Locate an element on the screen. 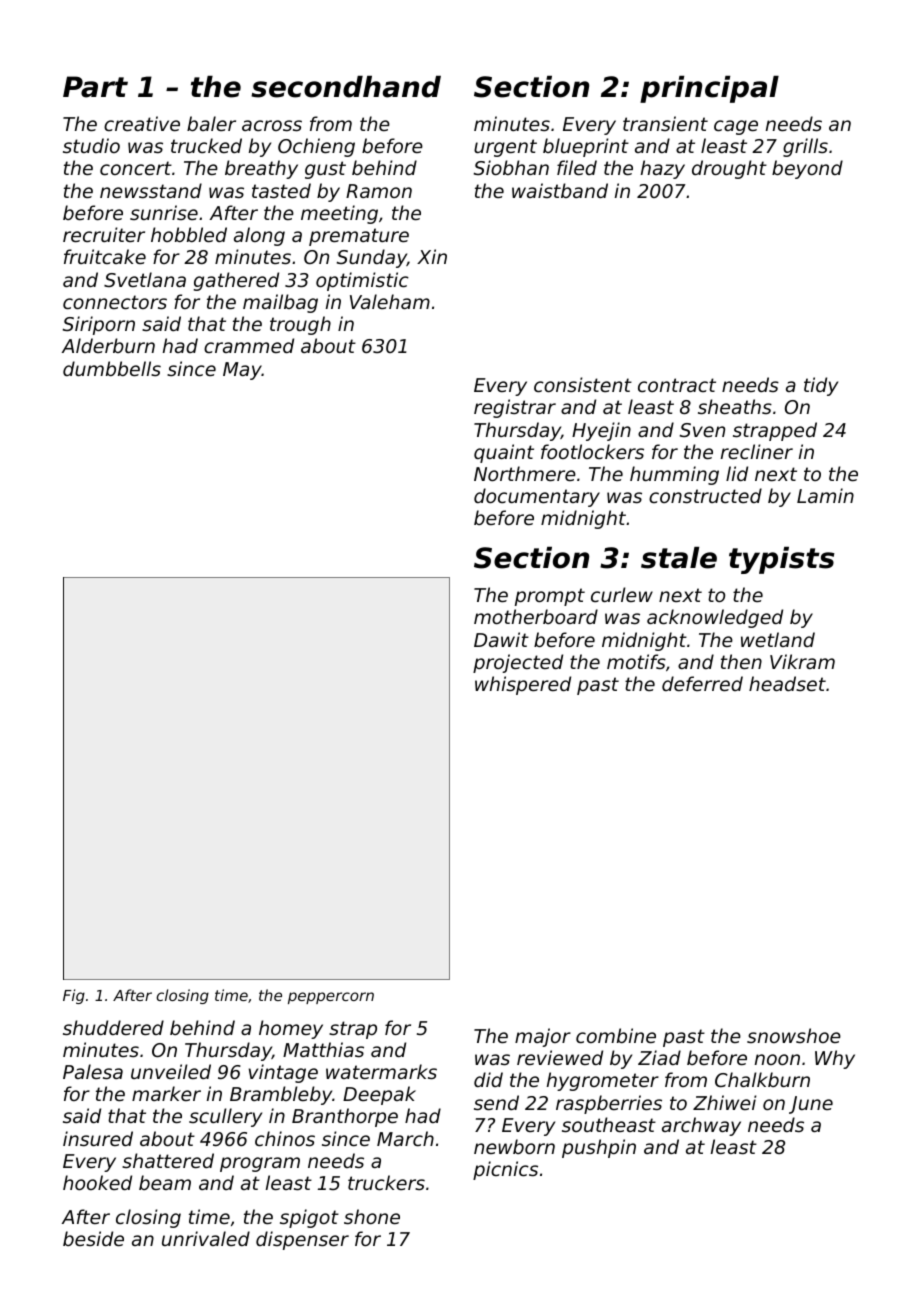  snowshoe is located at coordinates (794, 1035).
